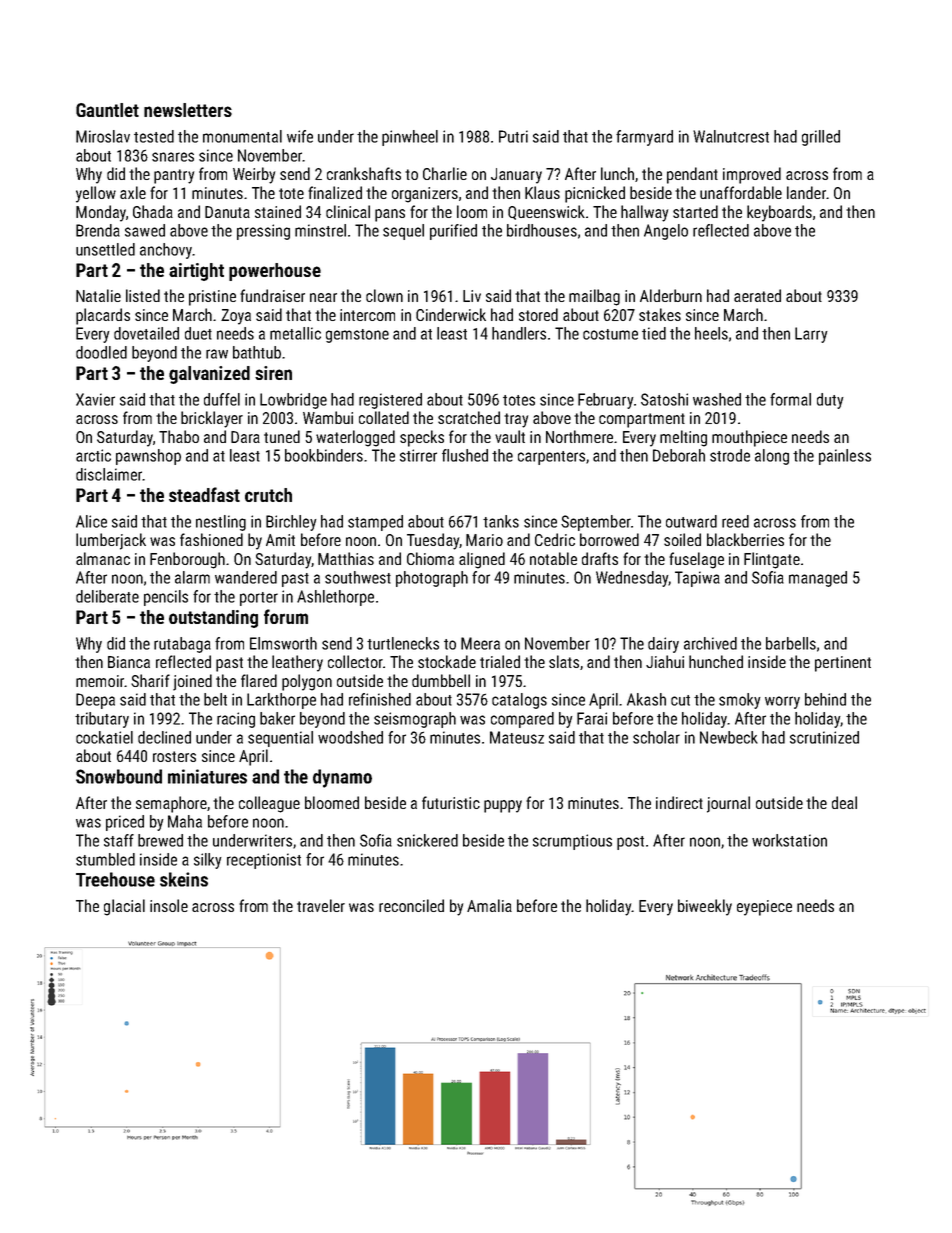  Describe the element at coordinates (845, 457) in the screenshot. I see `painless` at that location.
